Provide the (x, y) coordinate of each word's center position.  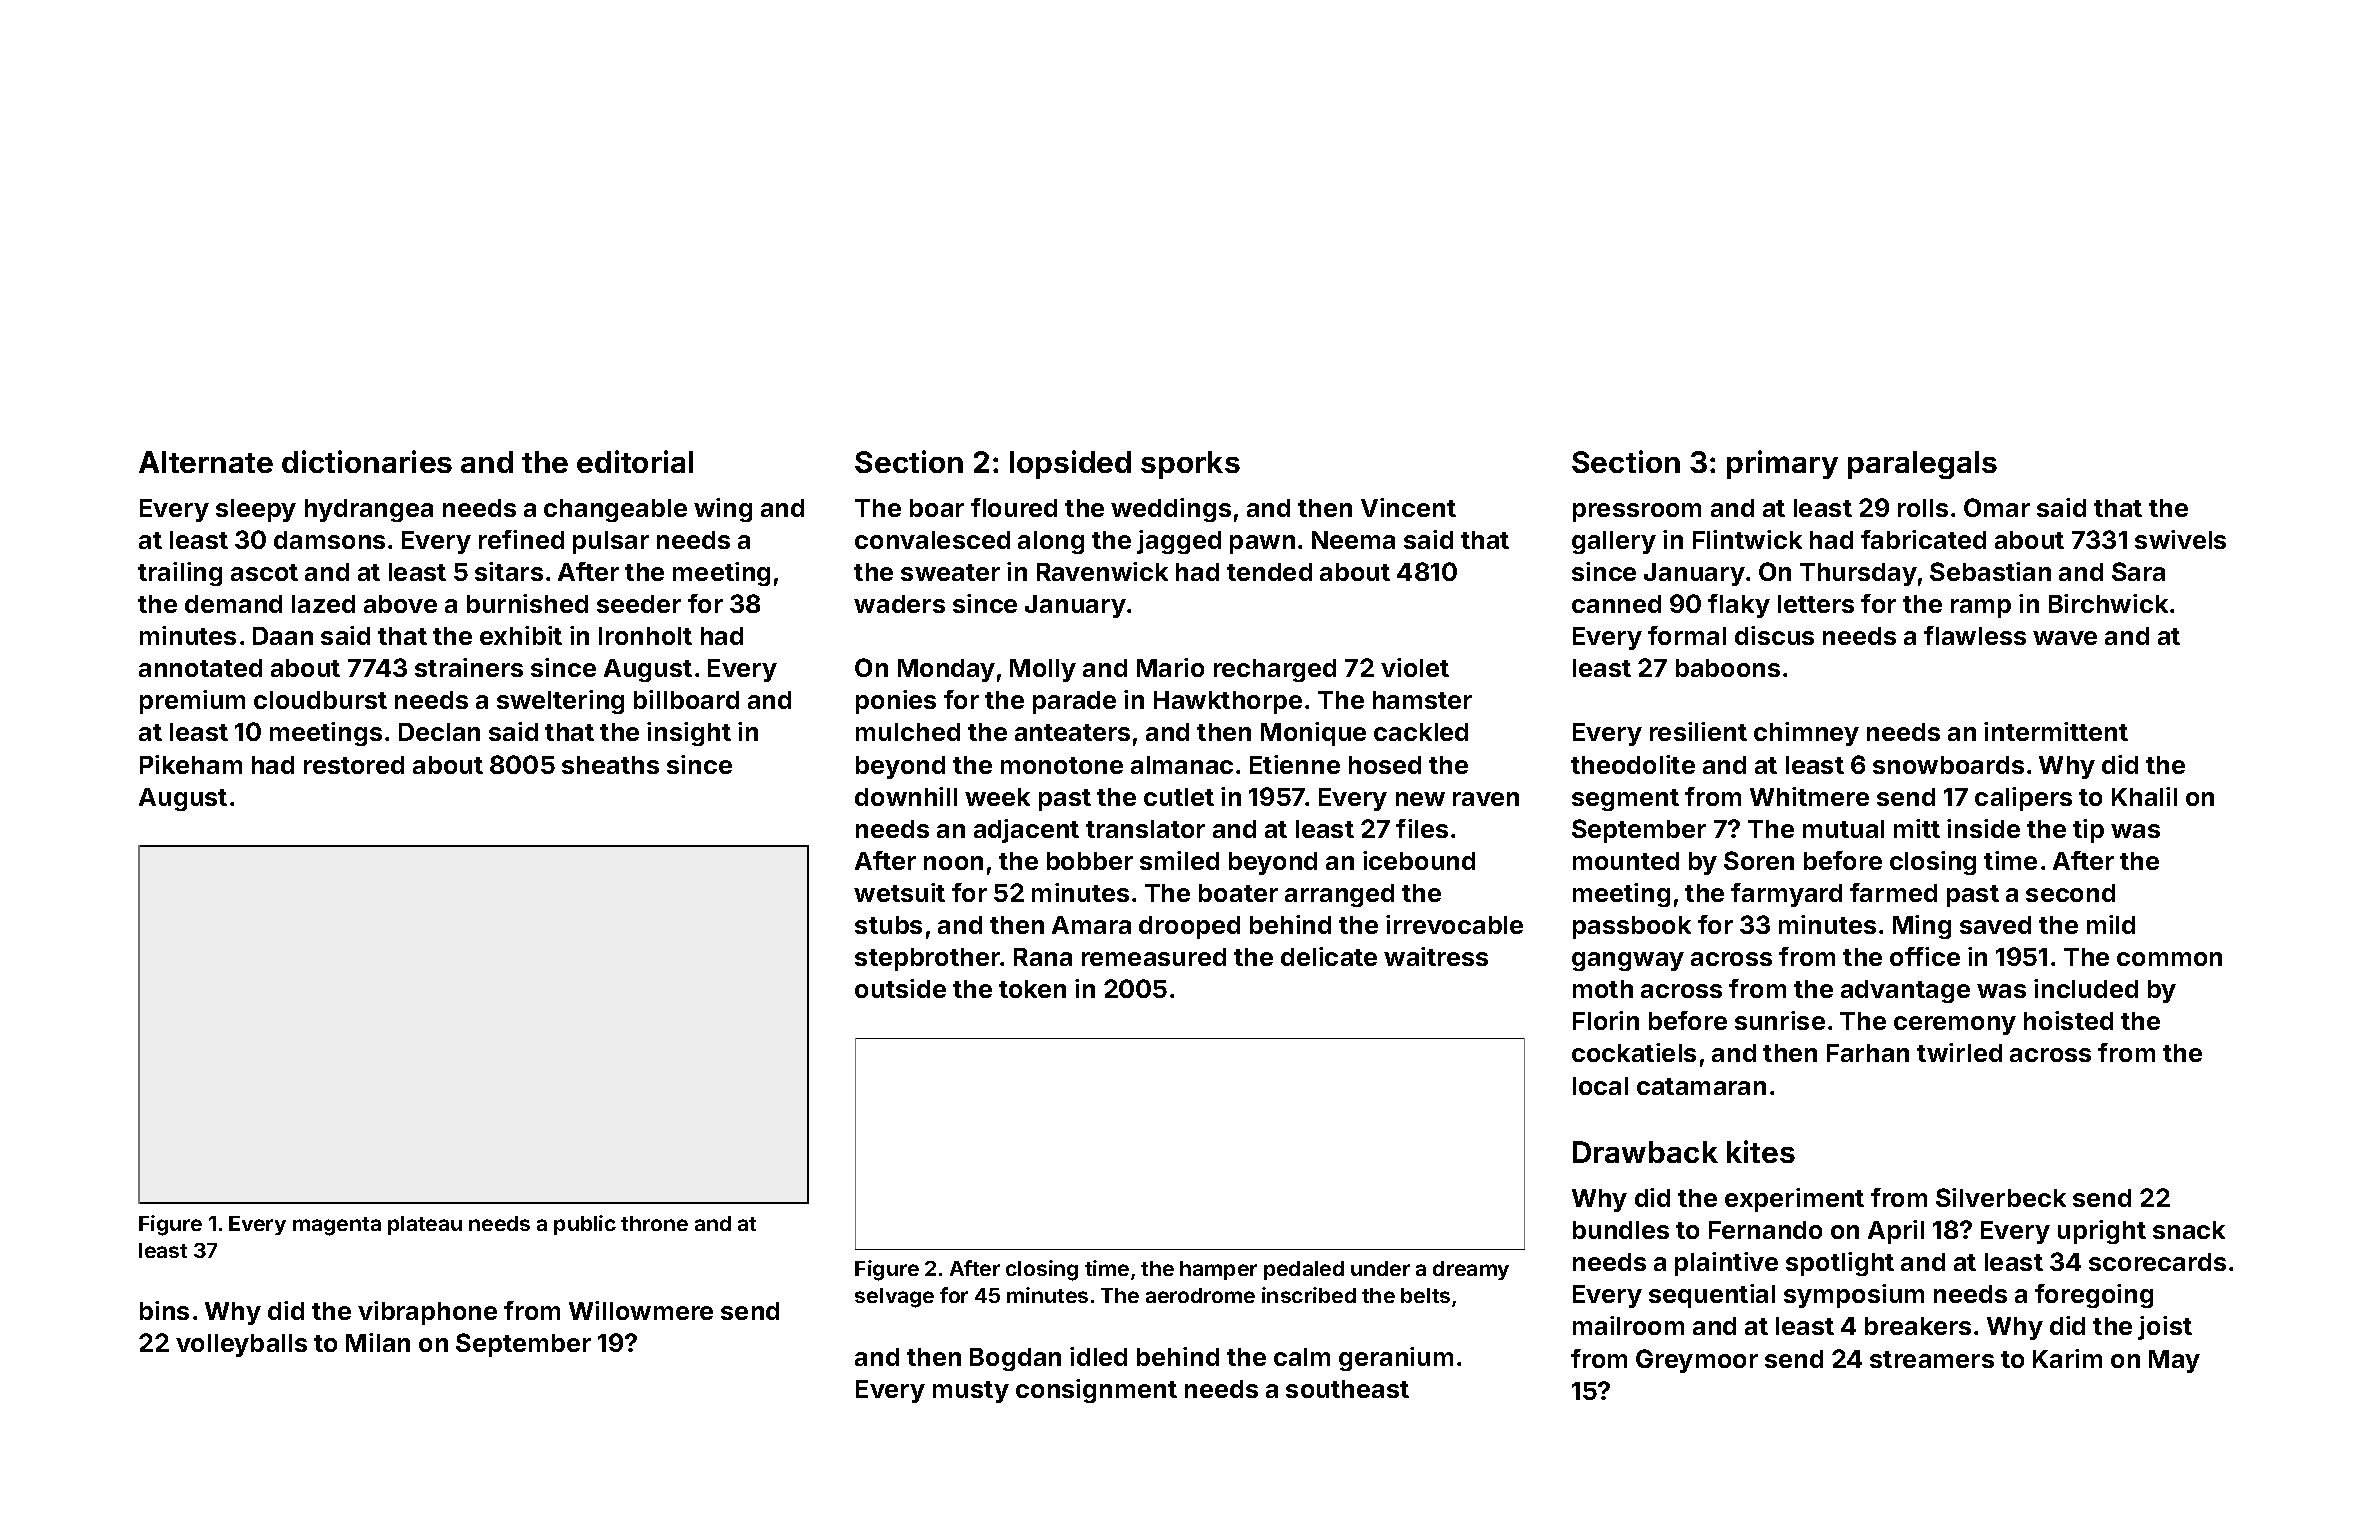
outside (900, 988)
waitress (1436, 956)
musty (971, 1392)
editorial (635, 461)
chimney (1806, 734)
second (2070, 893)
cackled (1421, 732)
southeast (1347, 1389)
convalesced (932, 540)
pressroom (1637, 512)
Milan (378, 1342)
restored (354, 765)
